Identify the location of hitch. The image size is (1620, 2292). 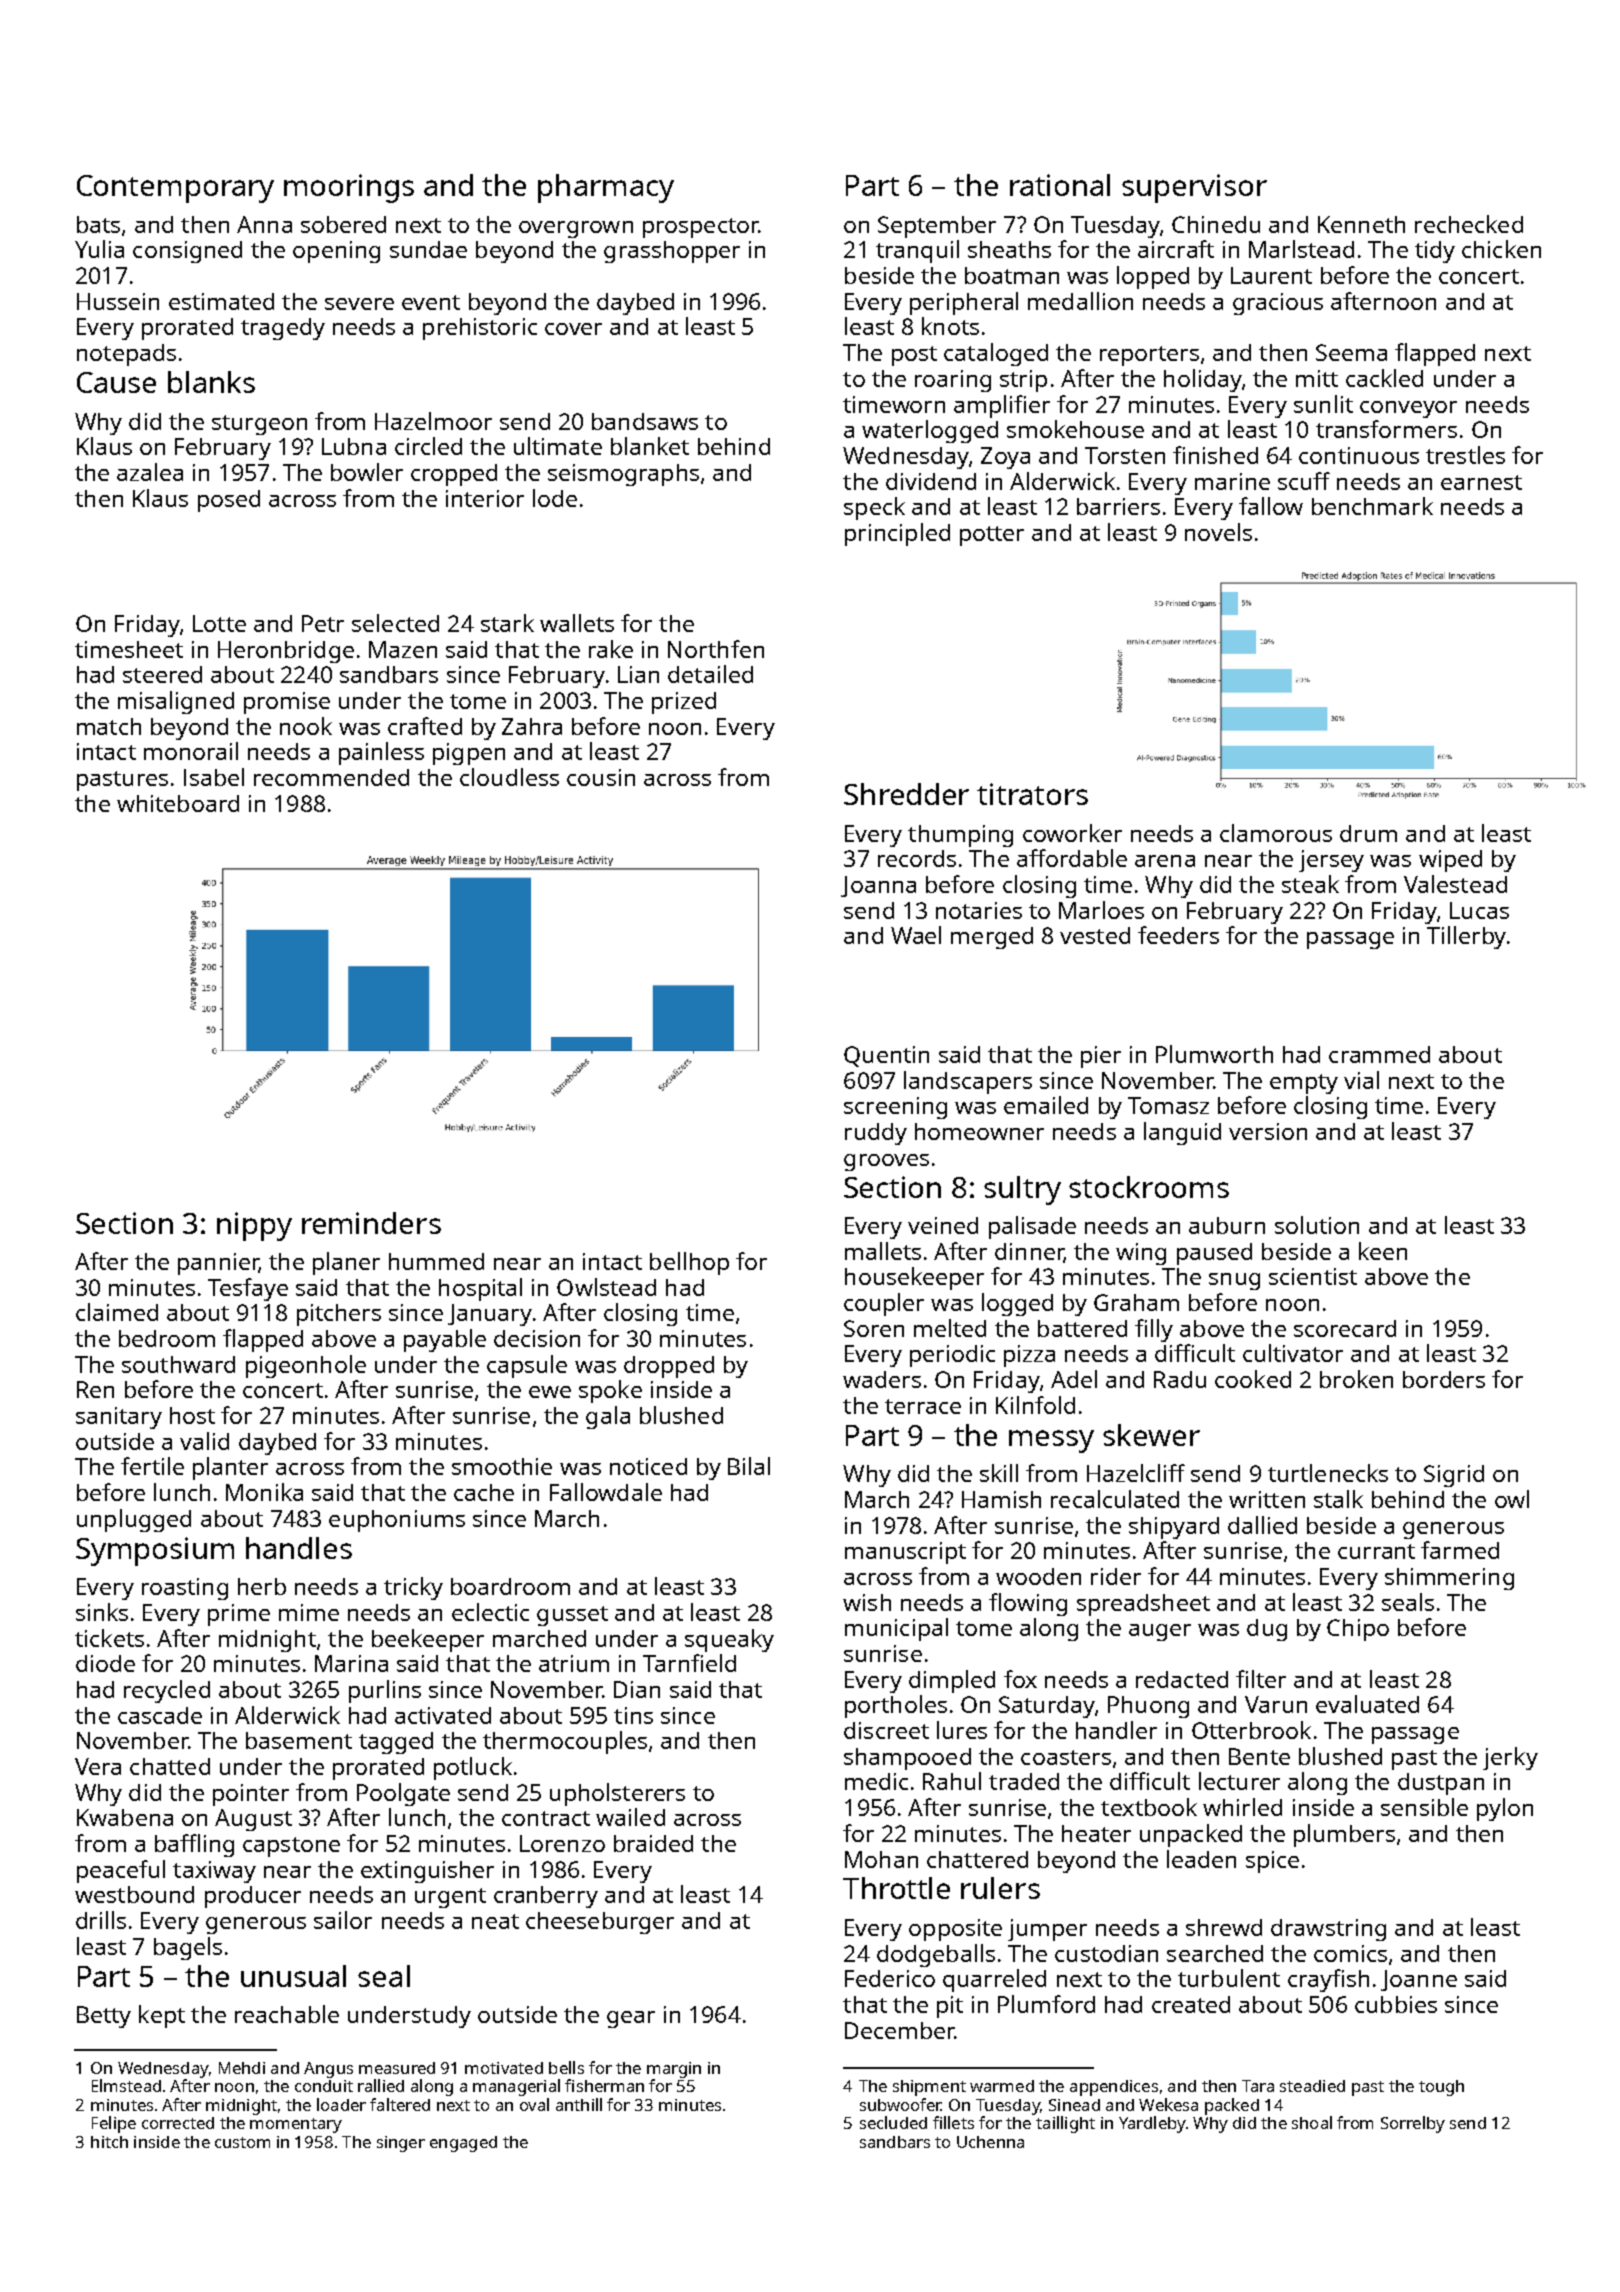
(109, 2142).
